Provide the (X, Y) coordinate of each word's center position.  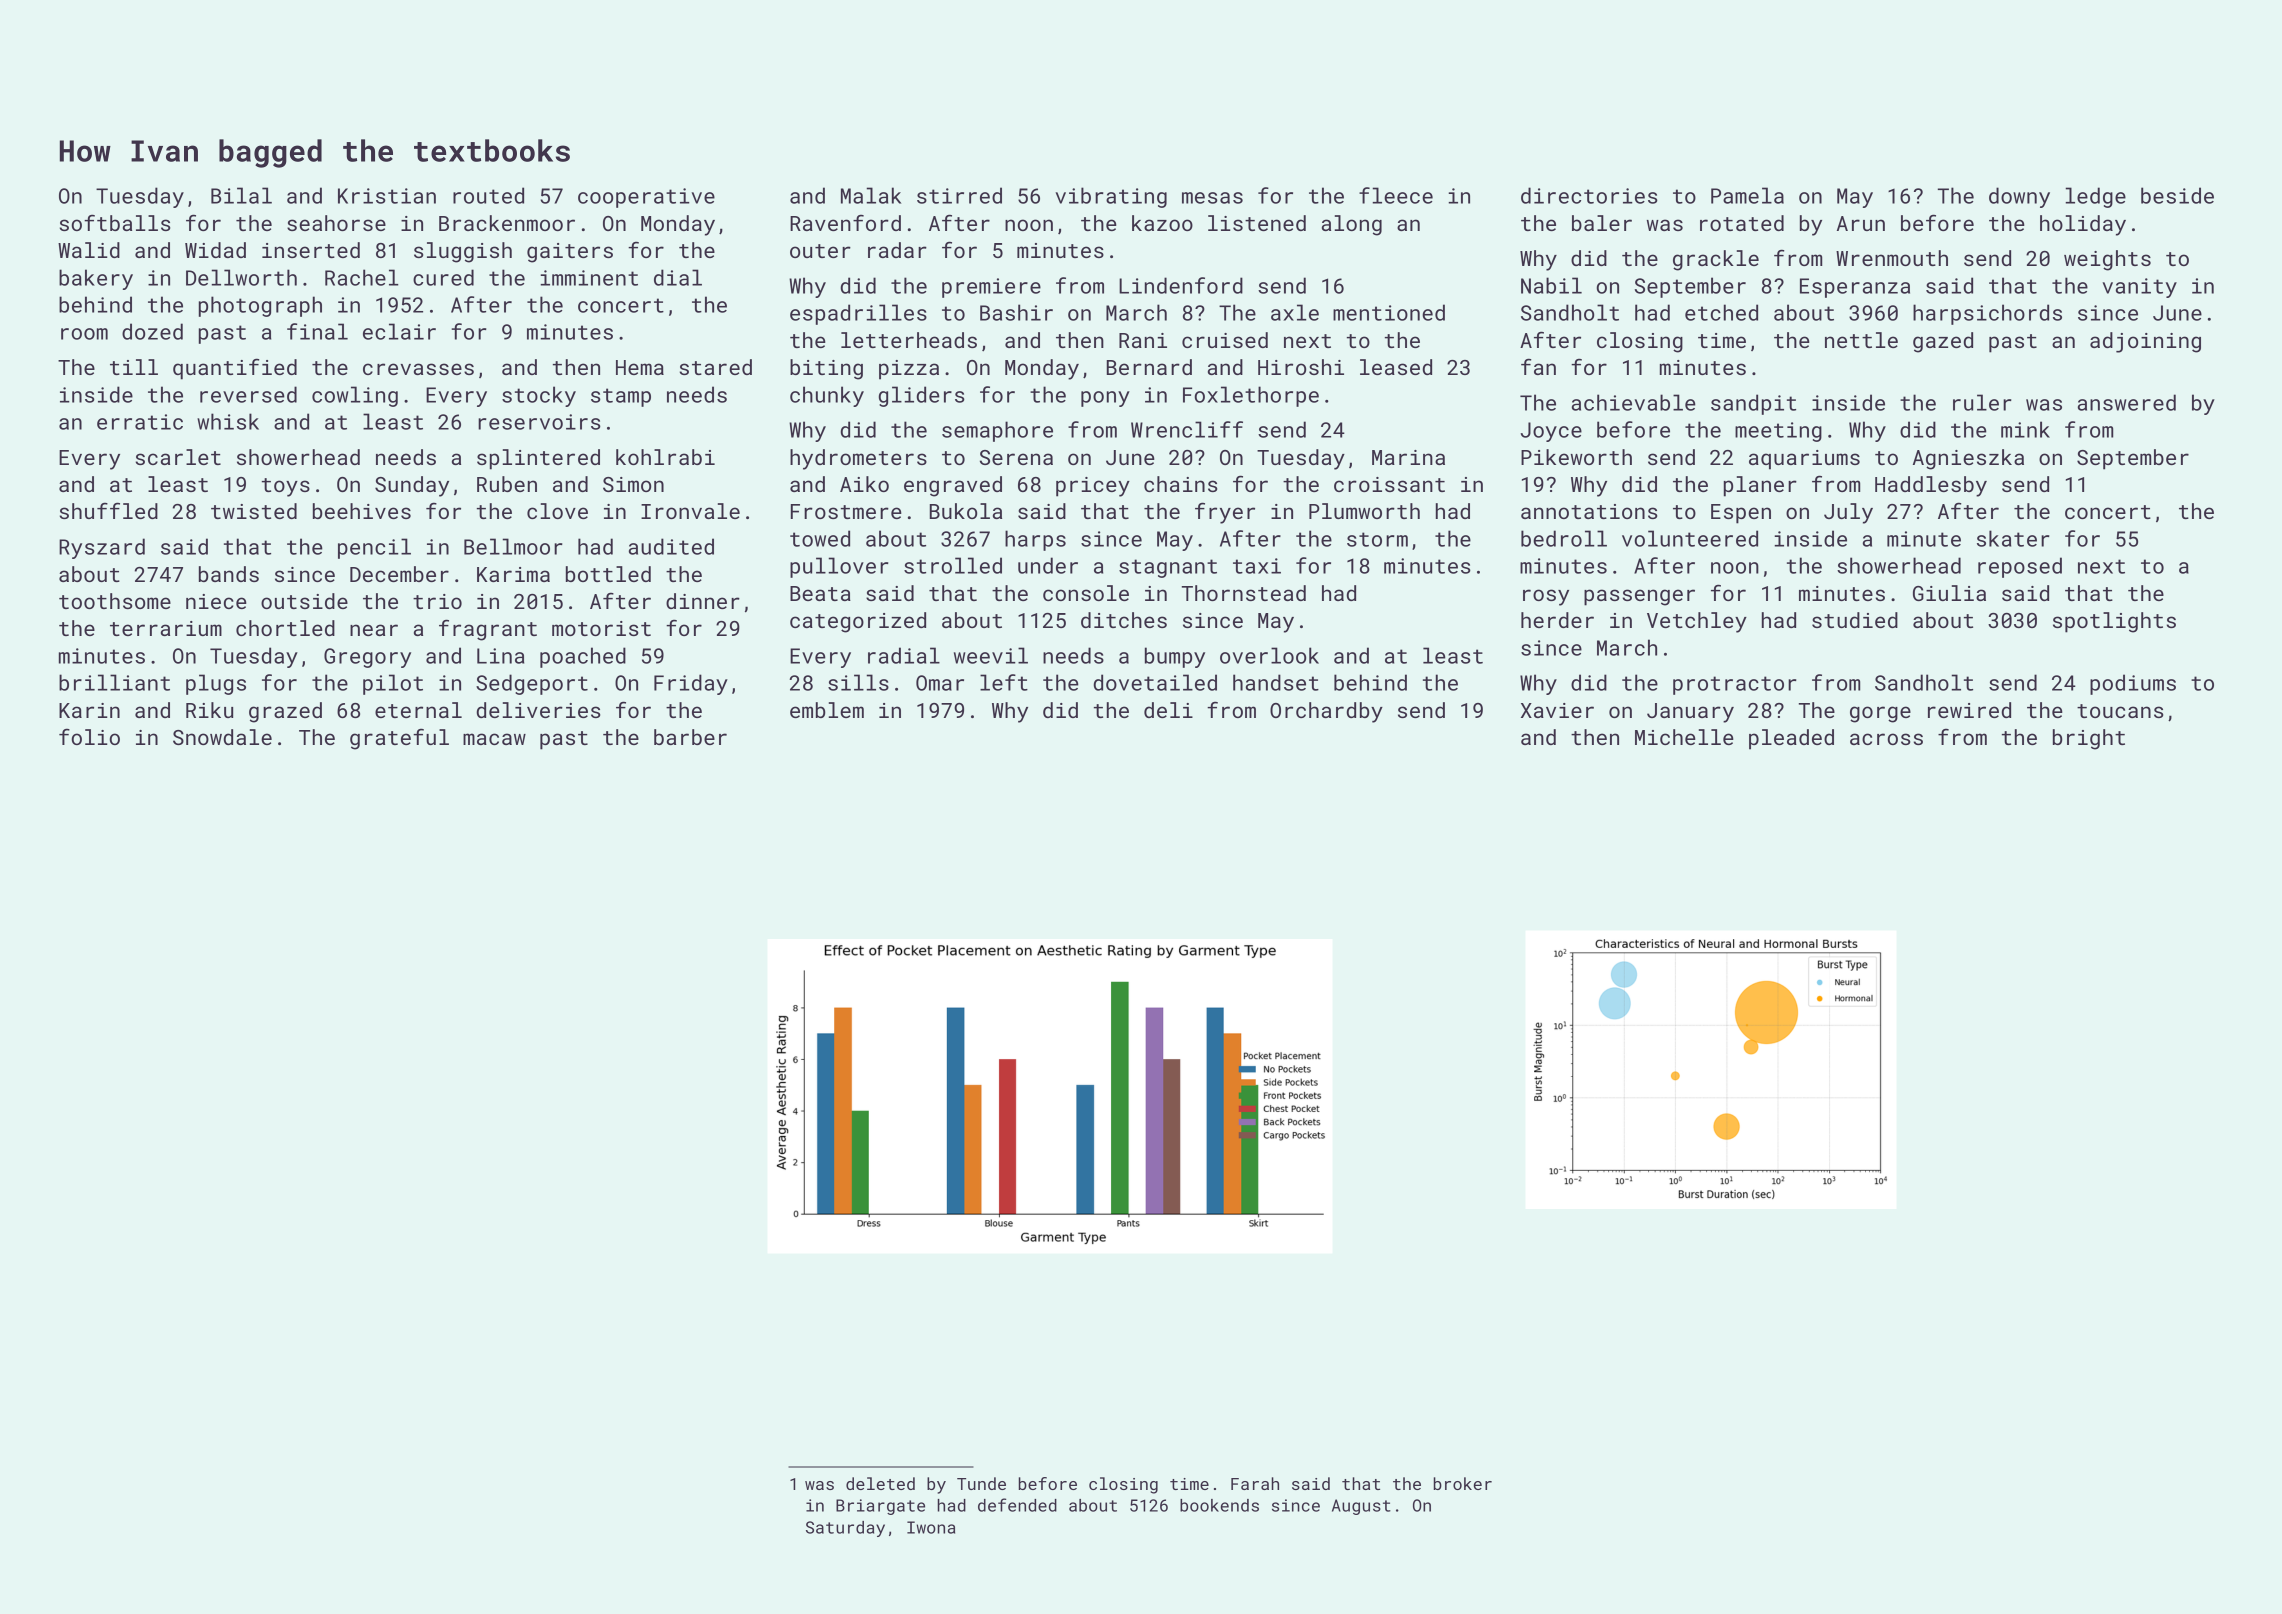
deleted (880, 1483)
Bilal (241, 195)
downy (2019, 197)
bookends (1219, 1505)
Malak (871, 195)
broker (1463, 1483)
